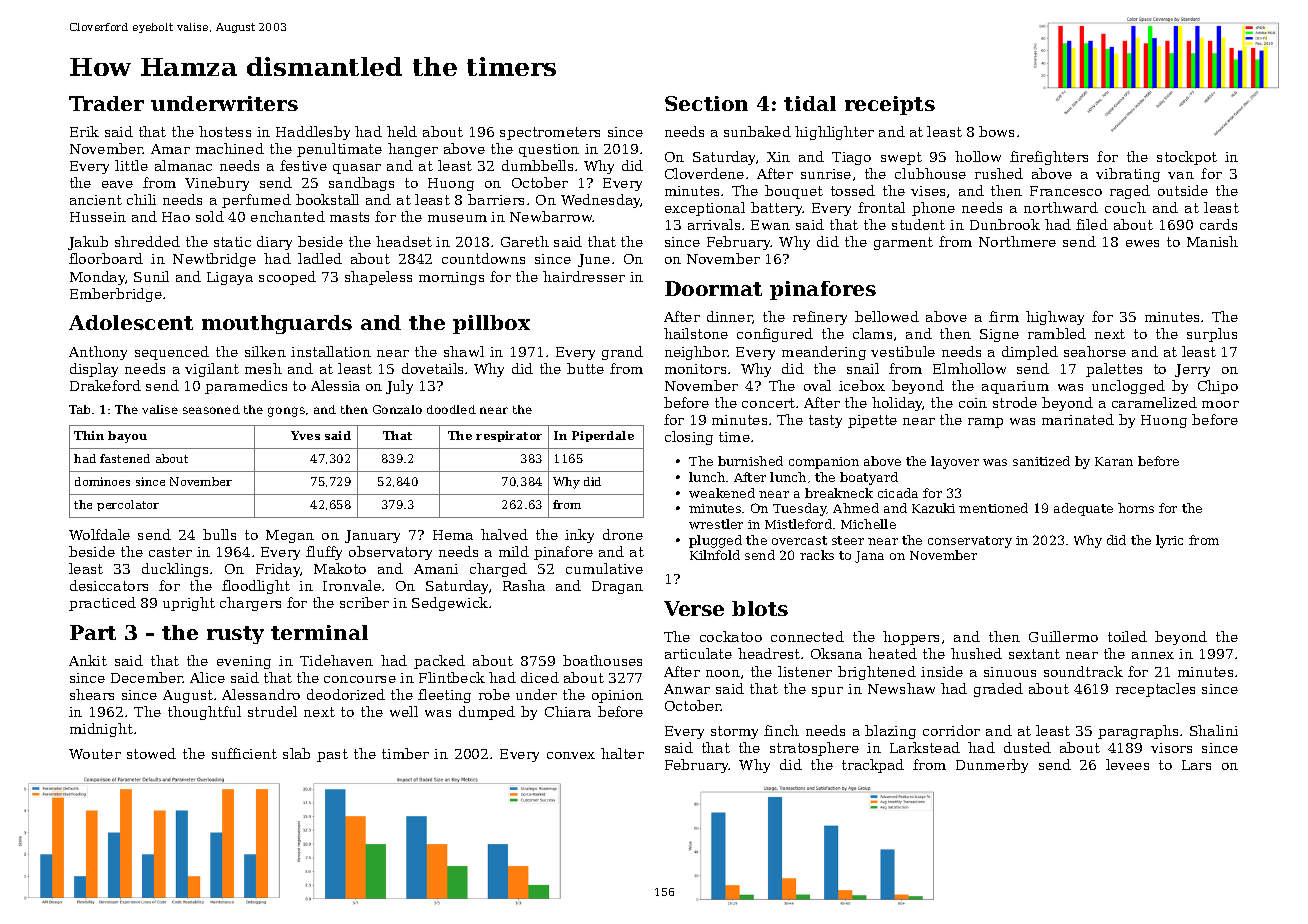 This image has height=924, width=1308. I want to click on receptacles, so click(1155, 690).
